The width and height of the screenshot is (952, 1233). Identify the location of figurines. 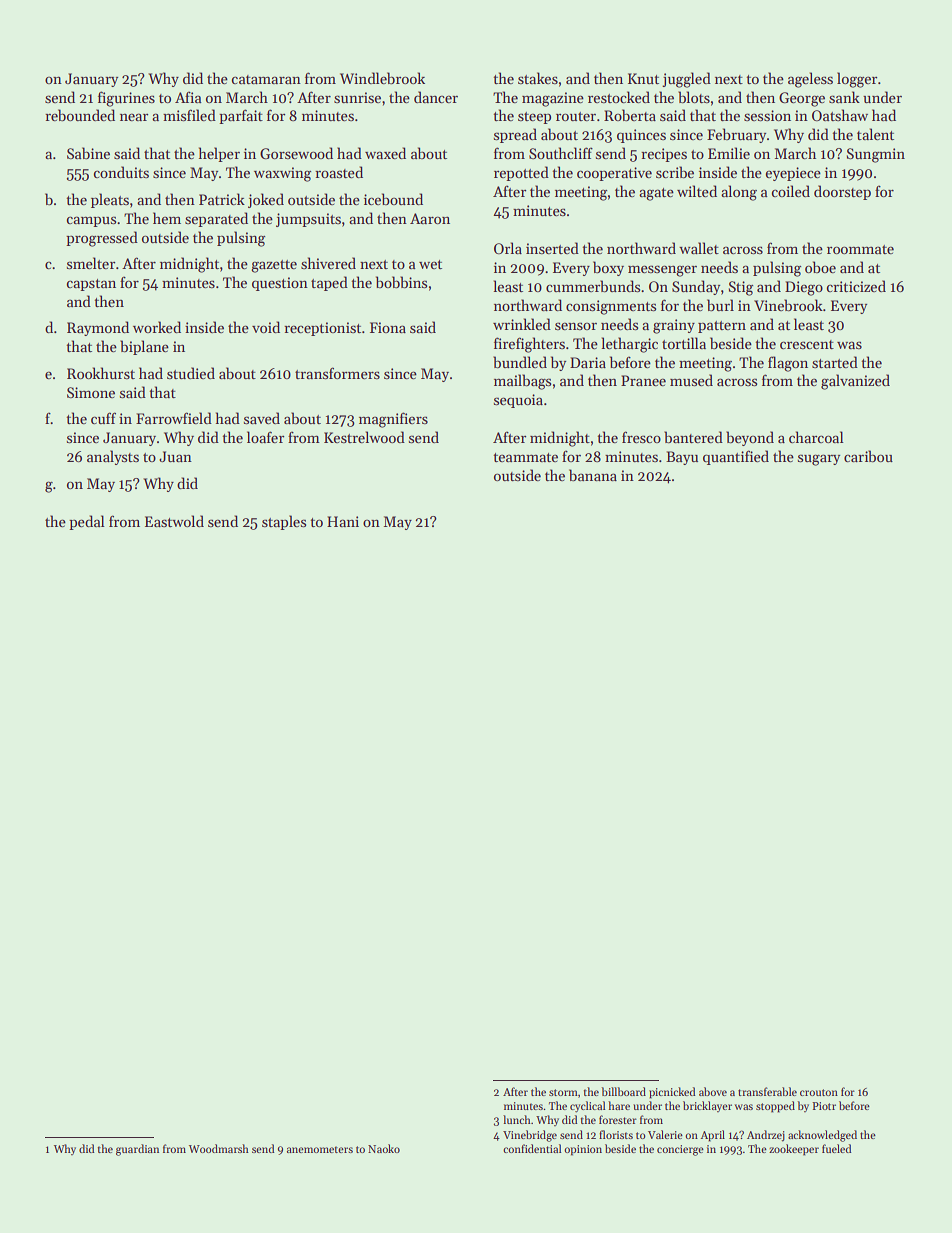
(126, 99).
